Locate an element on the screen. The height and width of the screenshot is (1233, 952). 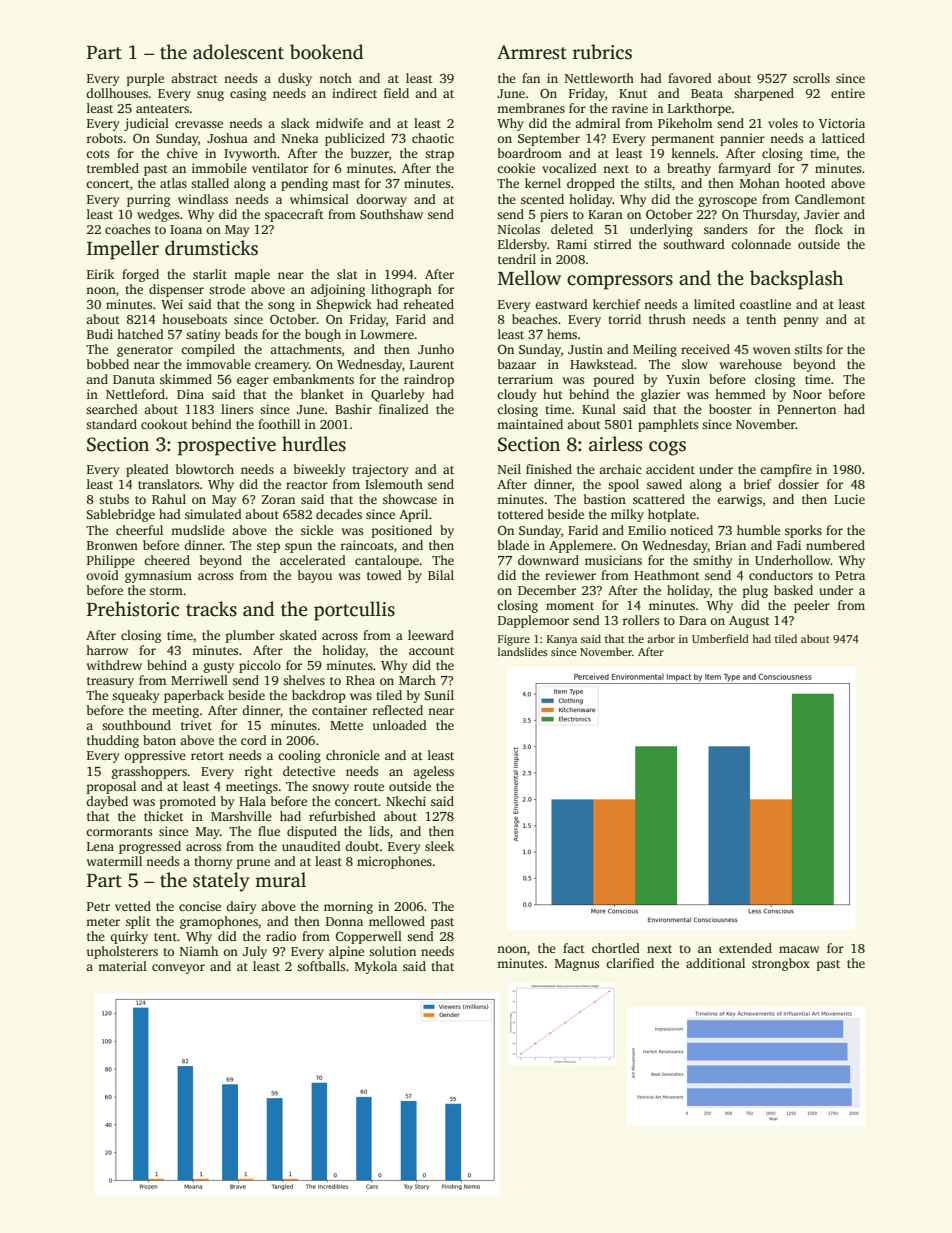
shelves is located at coordinates (304, 680).
